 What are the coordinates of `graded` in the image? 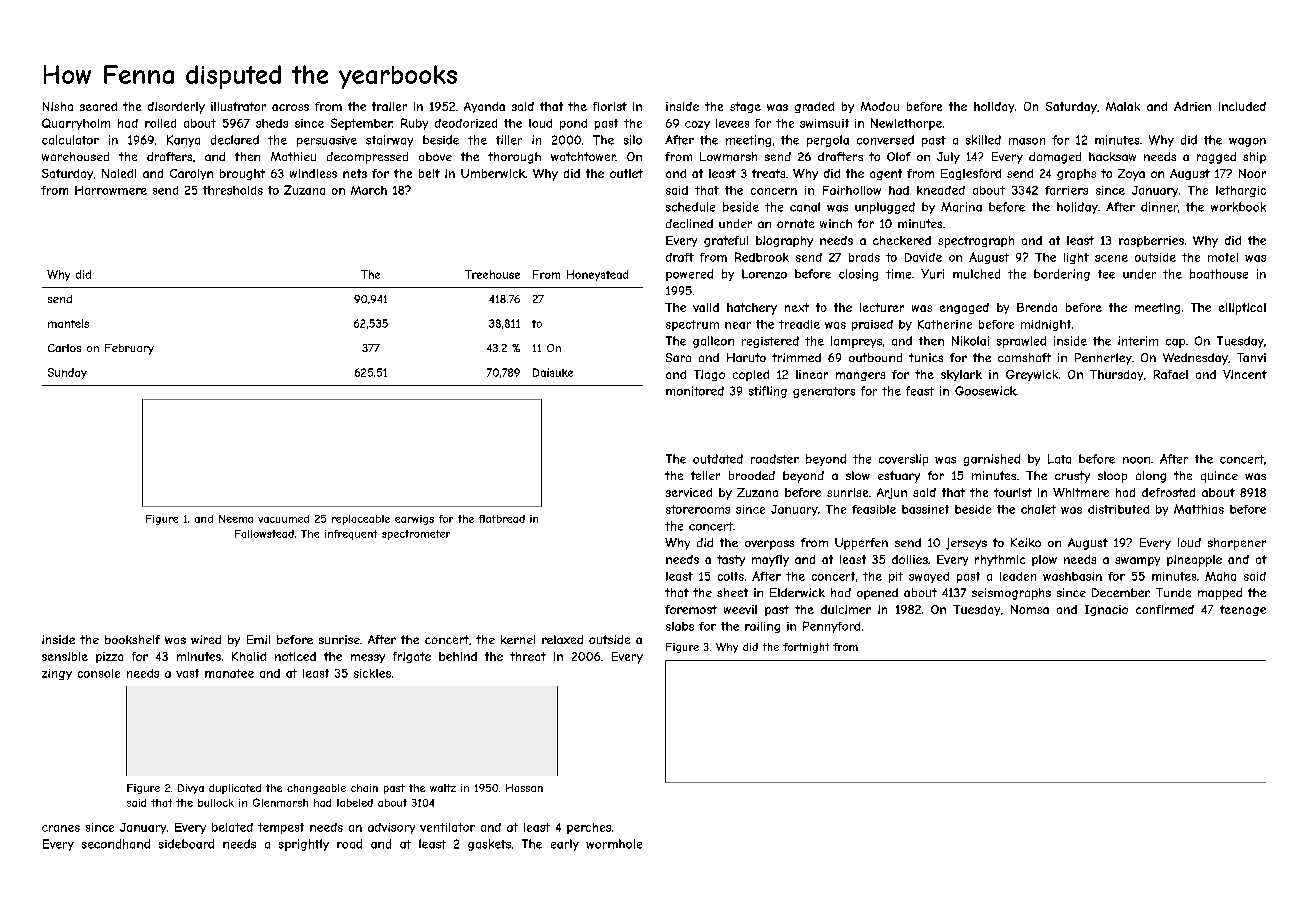 It's located at (814, 107).
